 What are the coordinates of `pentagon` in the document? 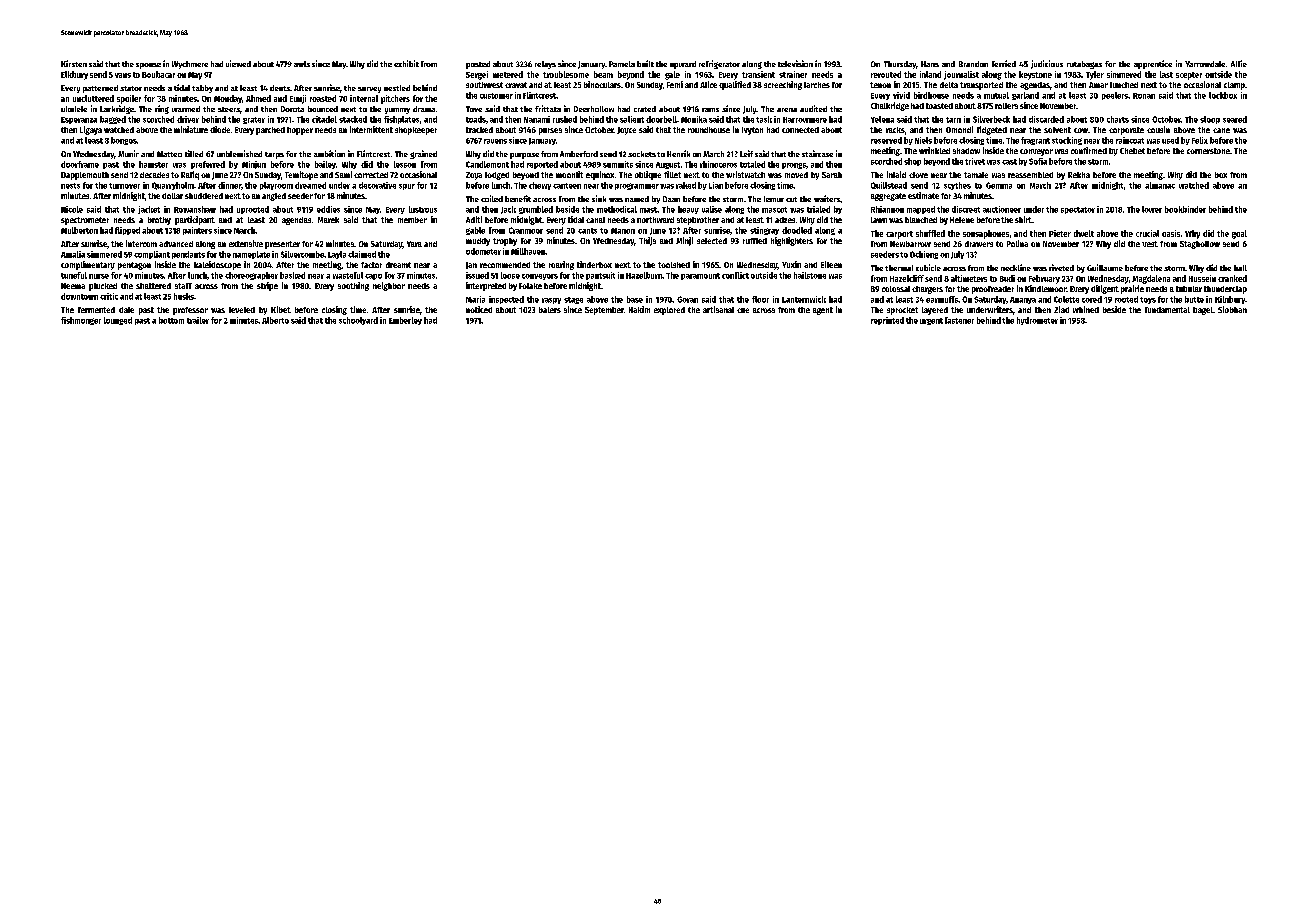 It's located at (134, 266).
